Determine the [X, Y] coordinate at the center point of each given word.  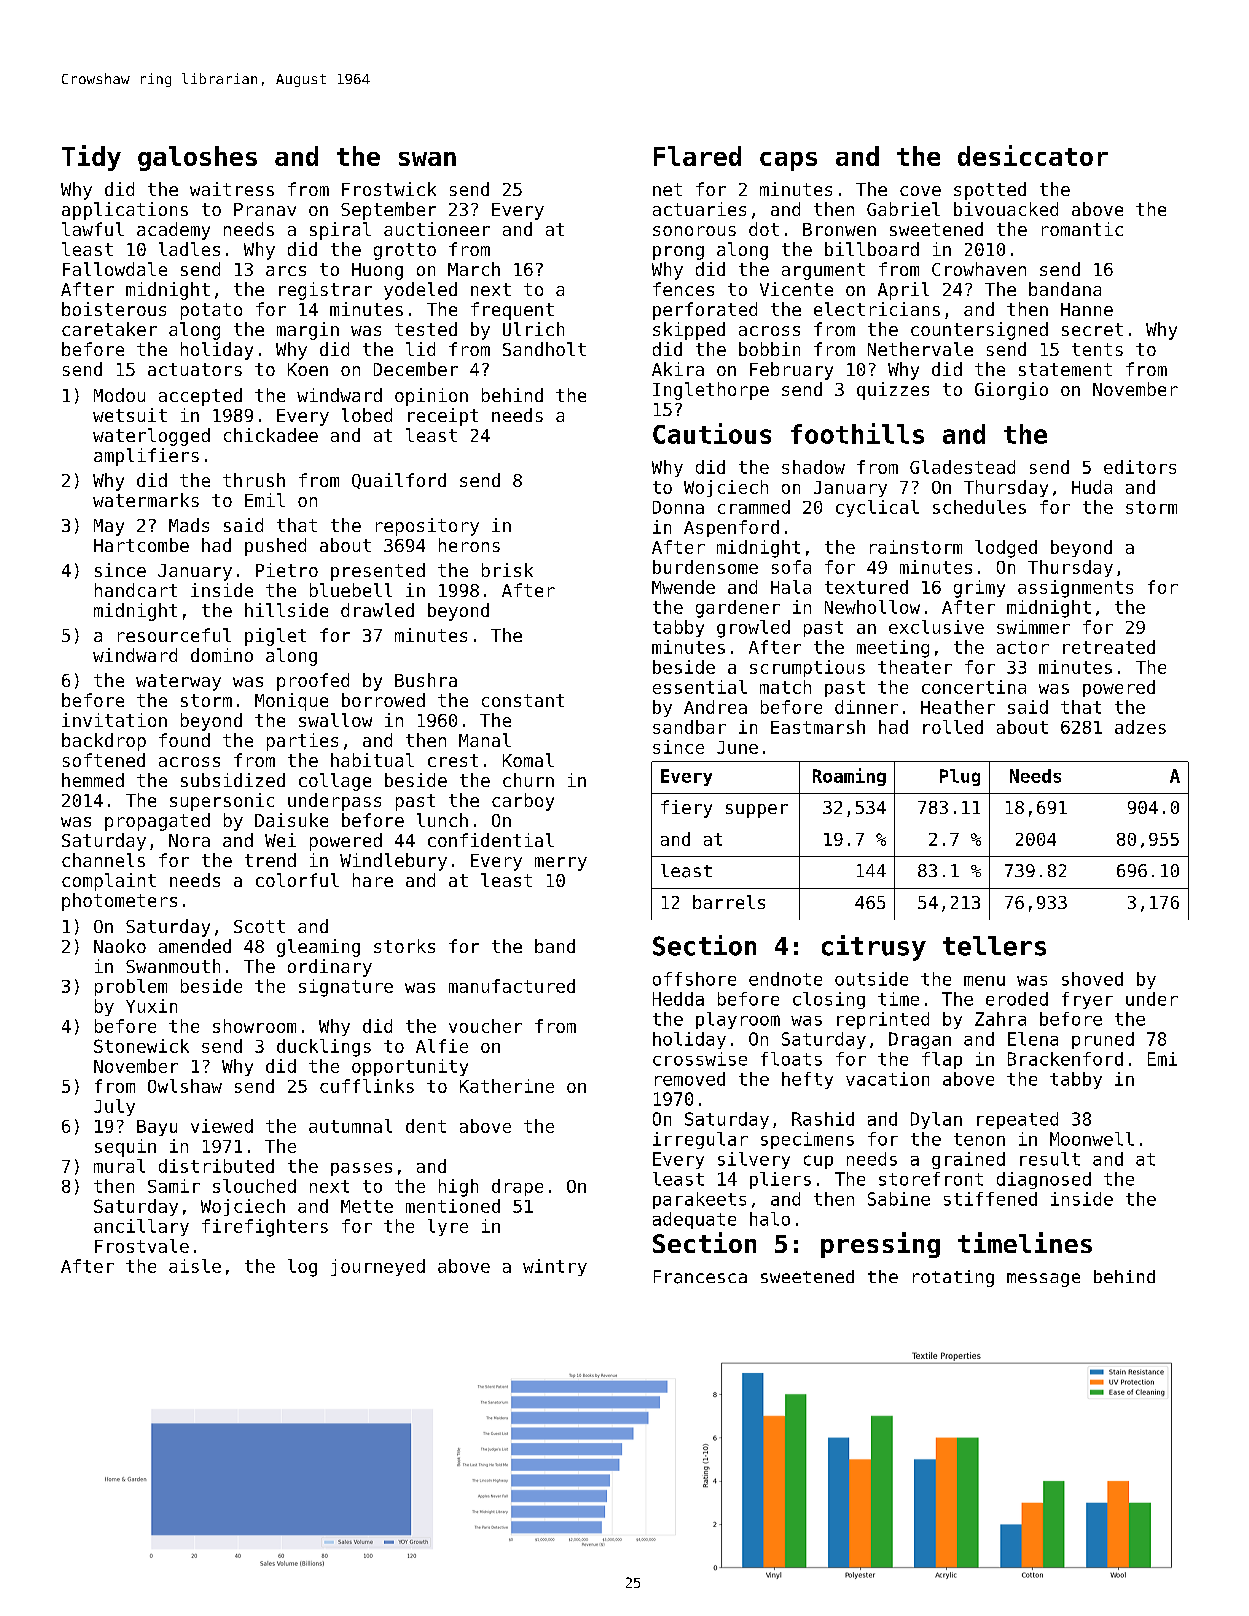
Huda [1092, 487]
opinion [431, 397]
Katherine [507, 1086]
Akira [678, 369]
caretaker [109, 329]
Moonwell [1092, 1139]
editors [1140, 467]
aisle [195, 1266]
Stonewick [141, 1046]
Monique [291, 702]
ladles [189, 249]
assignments [1075, 589]
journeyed [378, 1267]
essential [700, 687]
